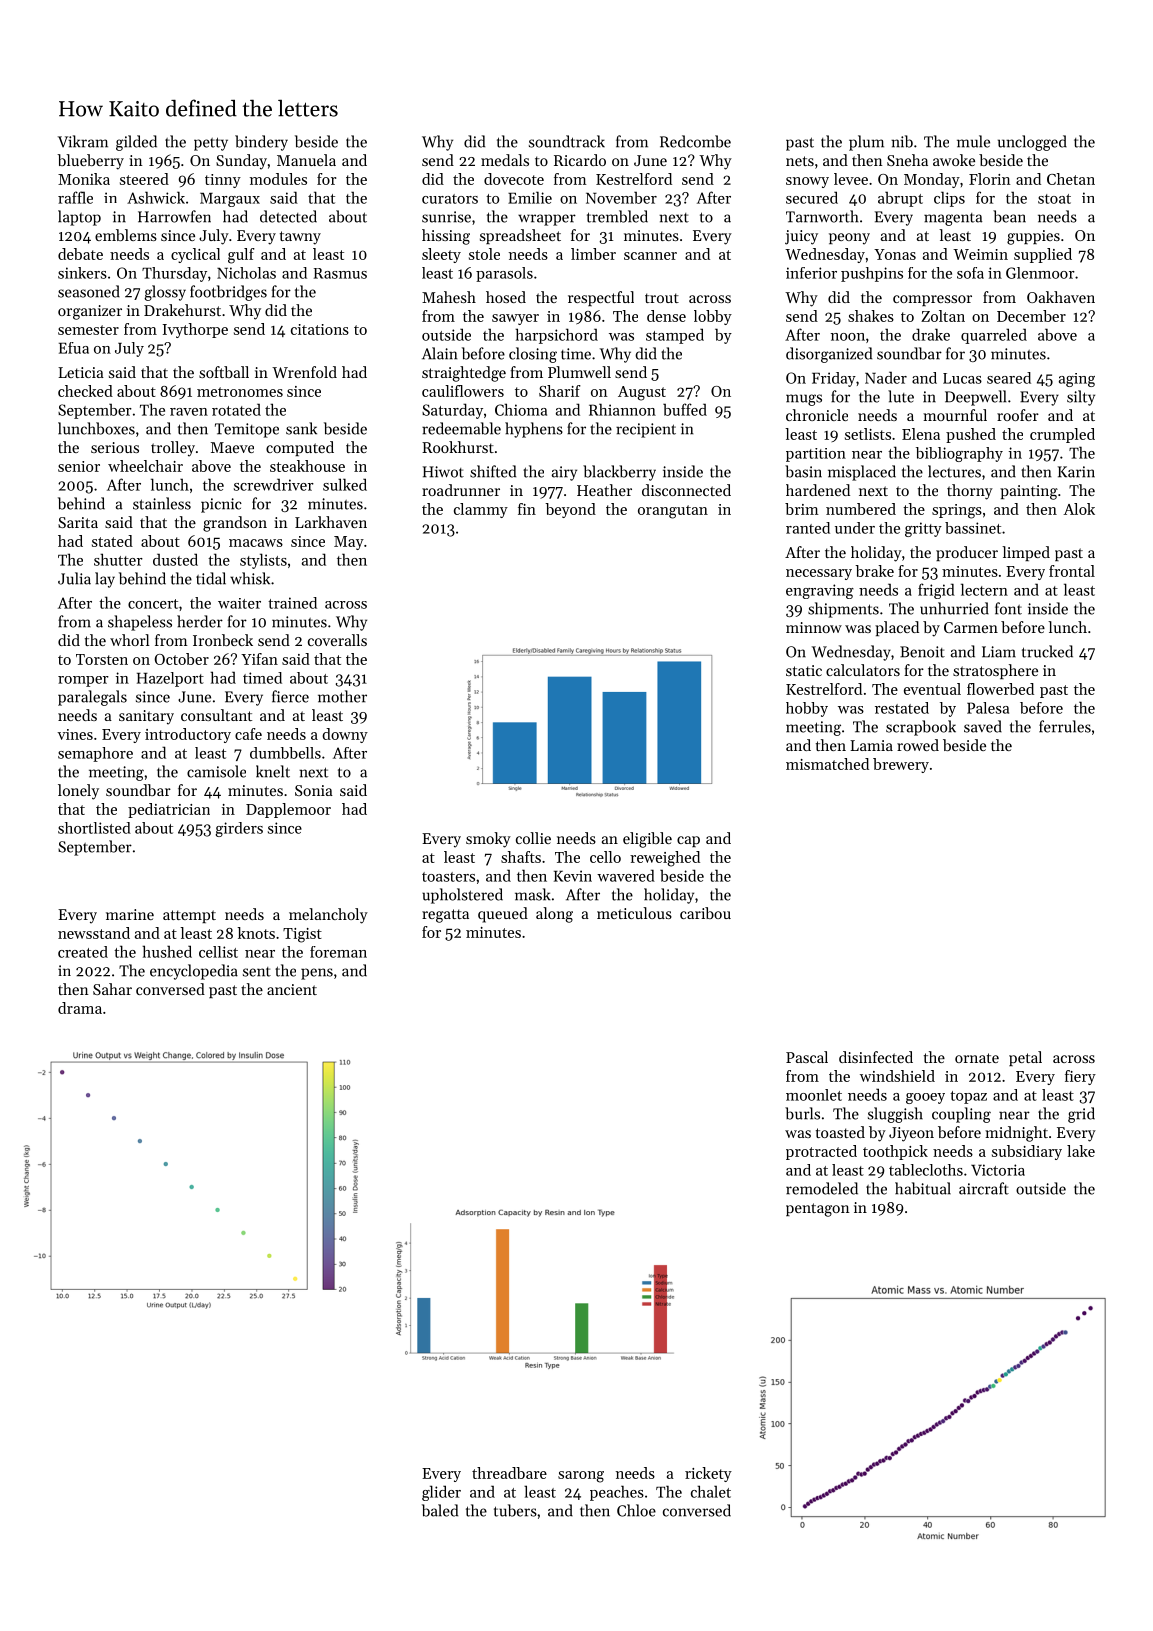 This image has width=1153, height=1631. Describe the element at coordinates (818, 1210) in the image. I see `pentagon` at that location.
